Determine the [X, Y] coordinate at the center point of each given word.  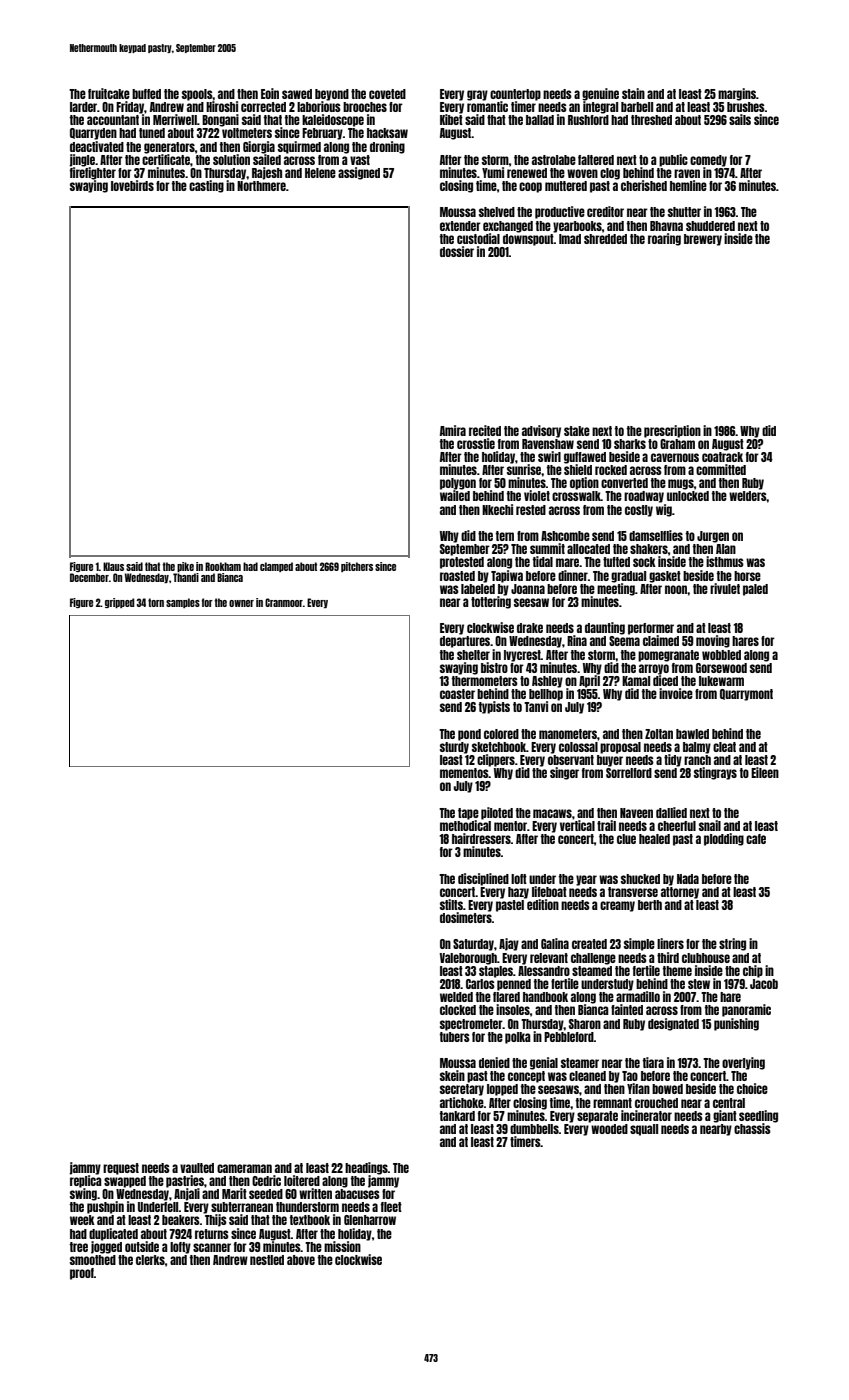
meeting [616, 589]
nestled [267, 1260]
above [301, 1260]
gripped [120, 603]
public [673, 160]
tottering [491, 602]
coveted [387, 94]
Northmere [261, 186]
